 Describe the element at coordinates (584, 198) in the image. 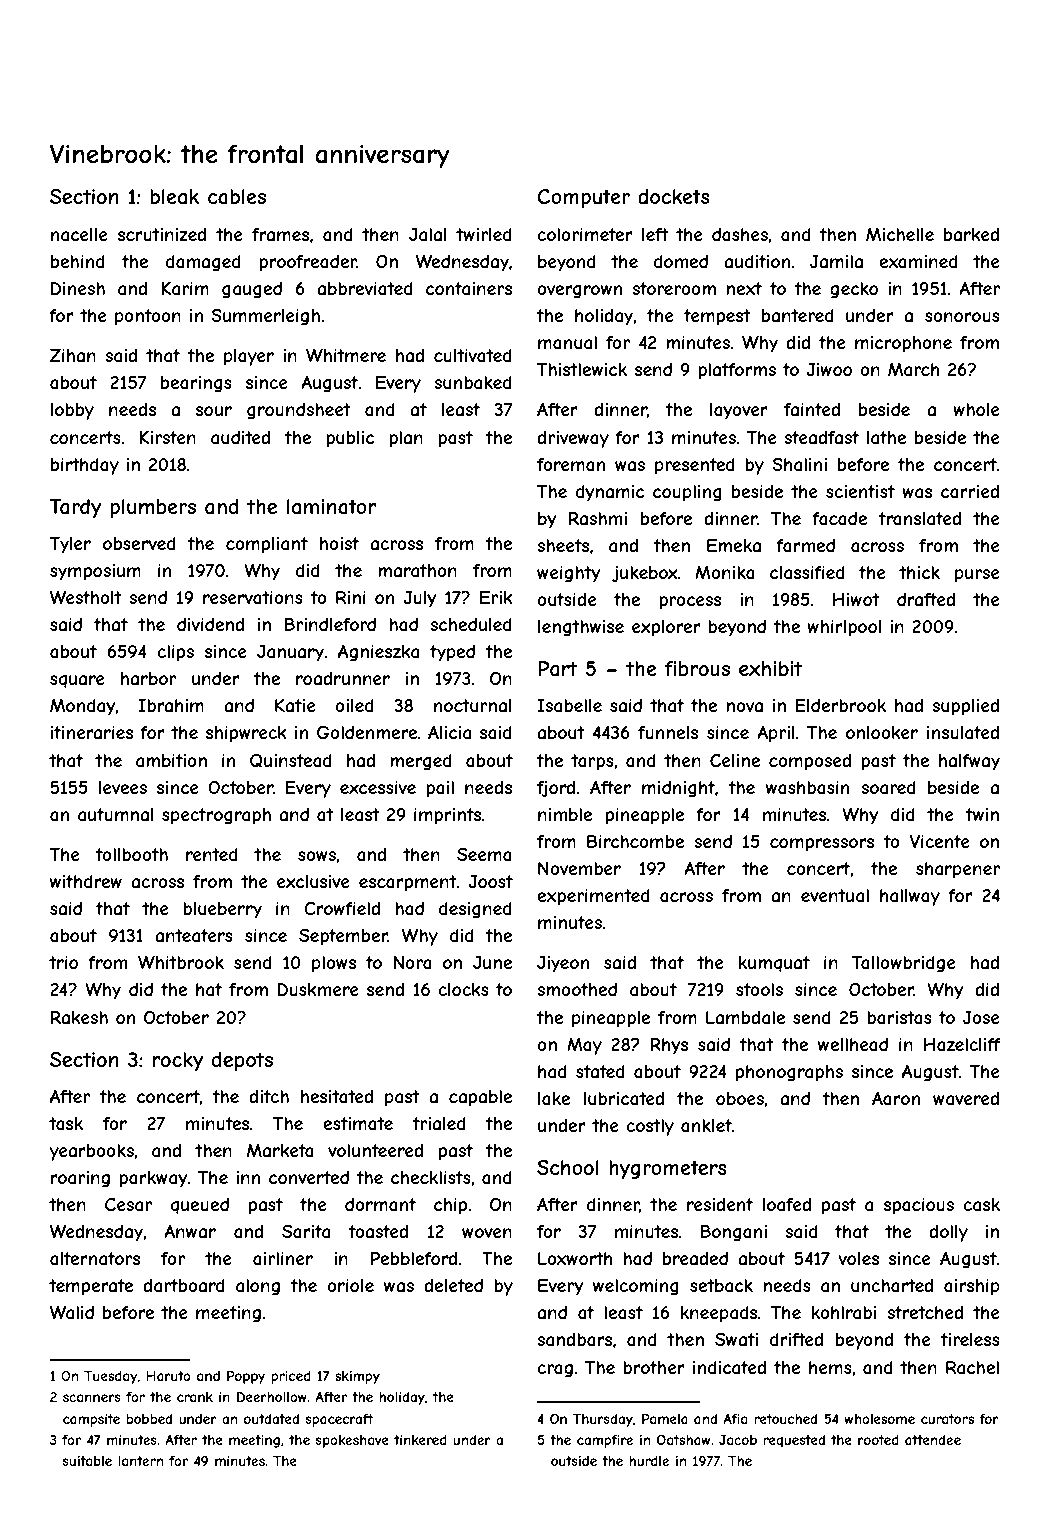

I see `Computer` at that location.
